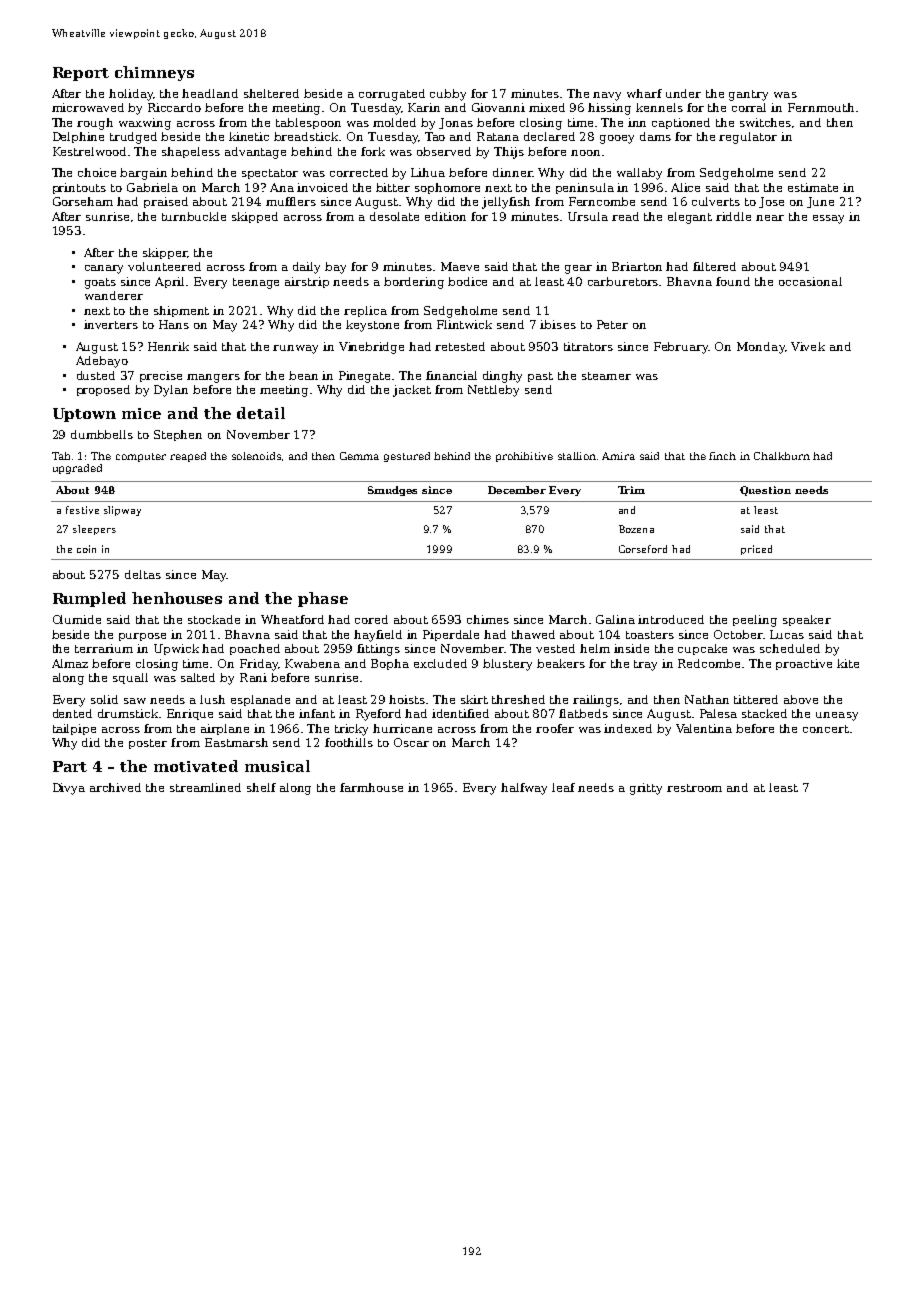  I want to click on Smudges, so click(392, 491).
